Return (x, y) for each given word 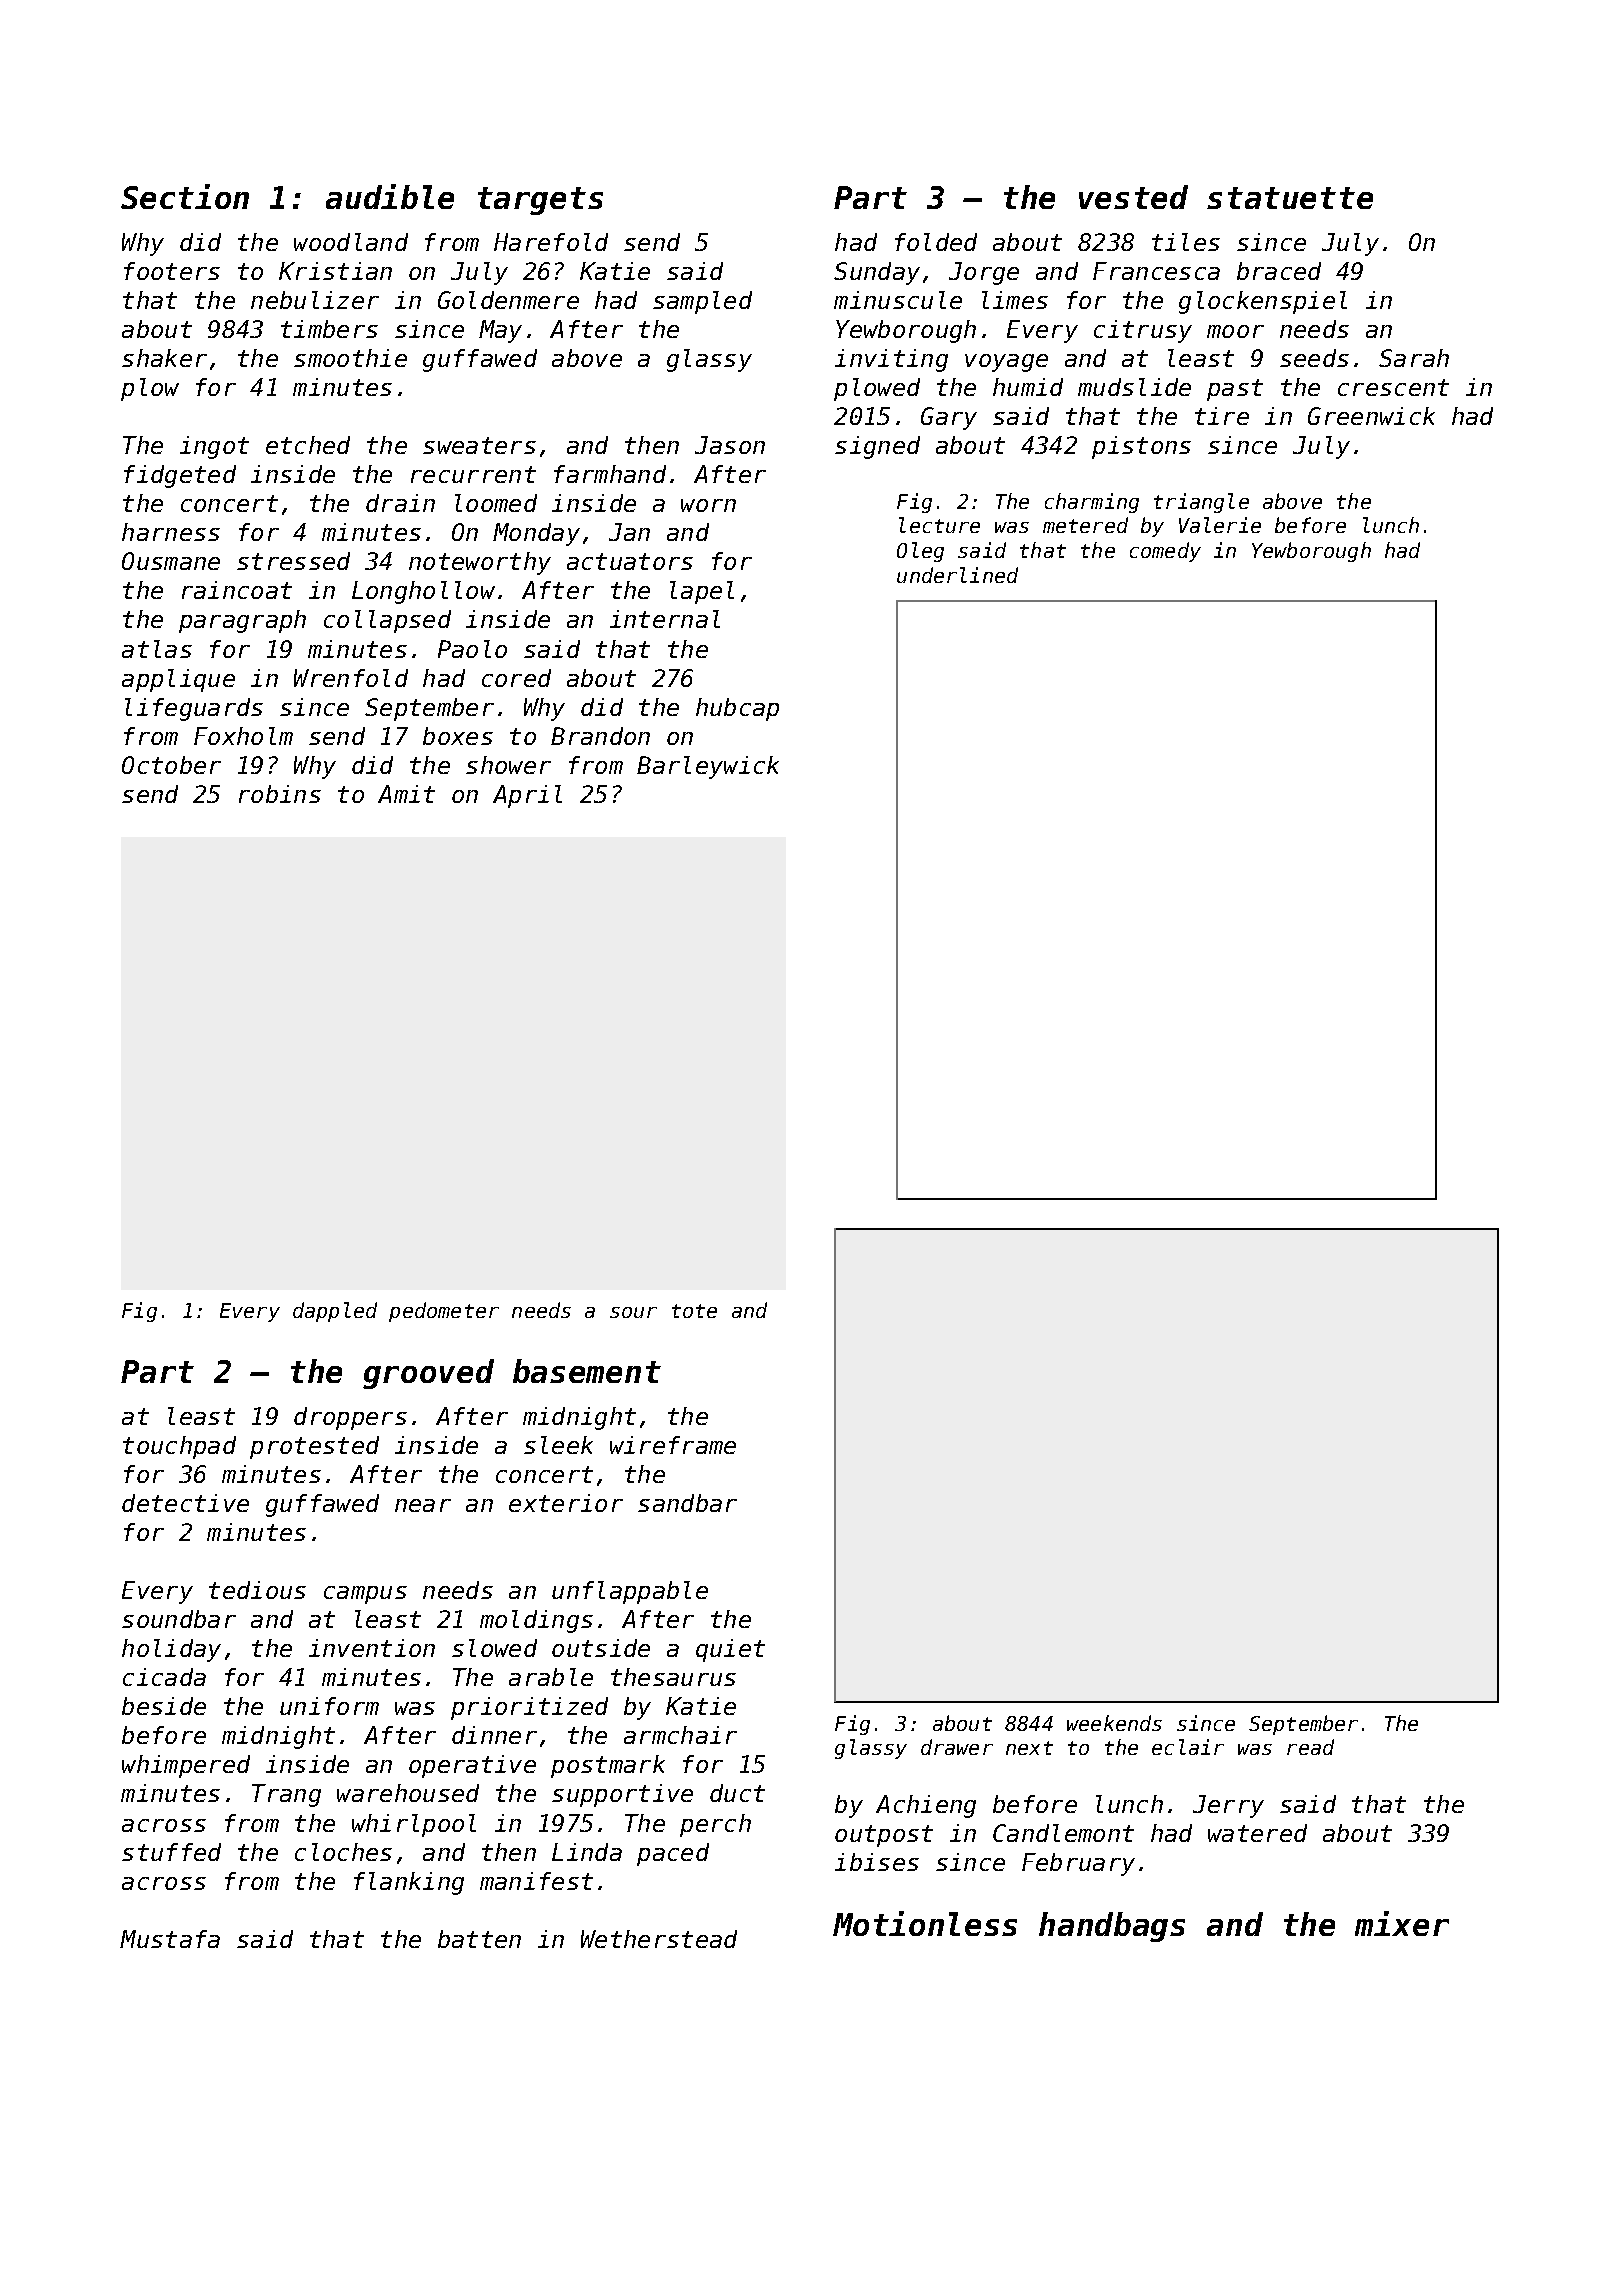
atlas (157, 649)
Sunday (877, 273)
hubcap (737, 709)
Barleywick (708, 767)
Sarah (1414, 358)
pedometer (444, 1312)
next (1029, 1748)
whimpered (186, 1766)
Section (185, 196)
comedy (1165, 552)
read (1310, 1747)
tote (694, 1311)
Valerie (1220, 525)
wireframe (673, 1445)
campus (365, 1595)
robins (280, 794)
